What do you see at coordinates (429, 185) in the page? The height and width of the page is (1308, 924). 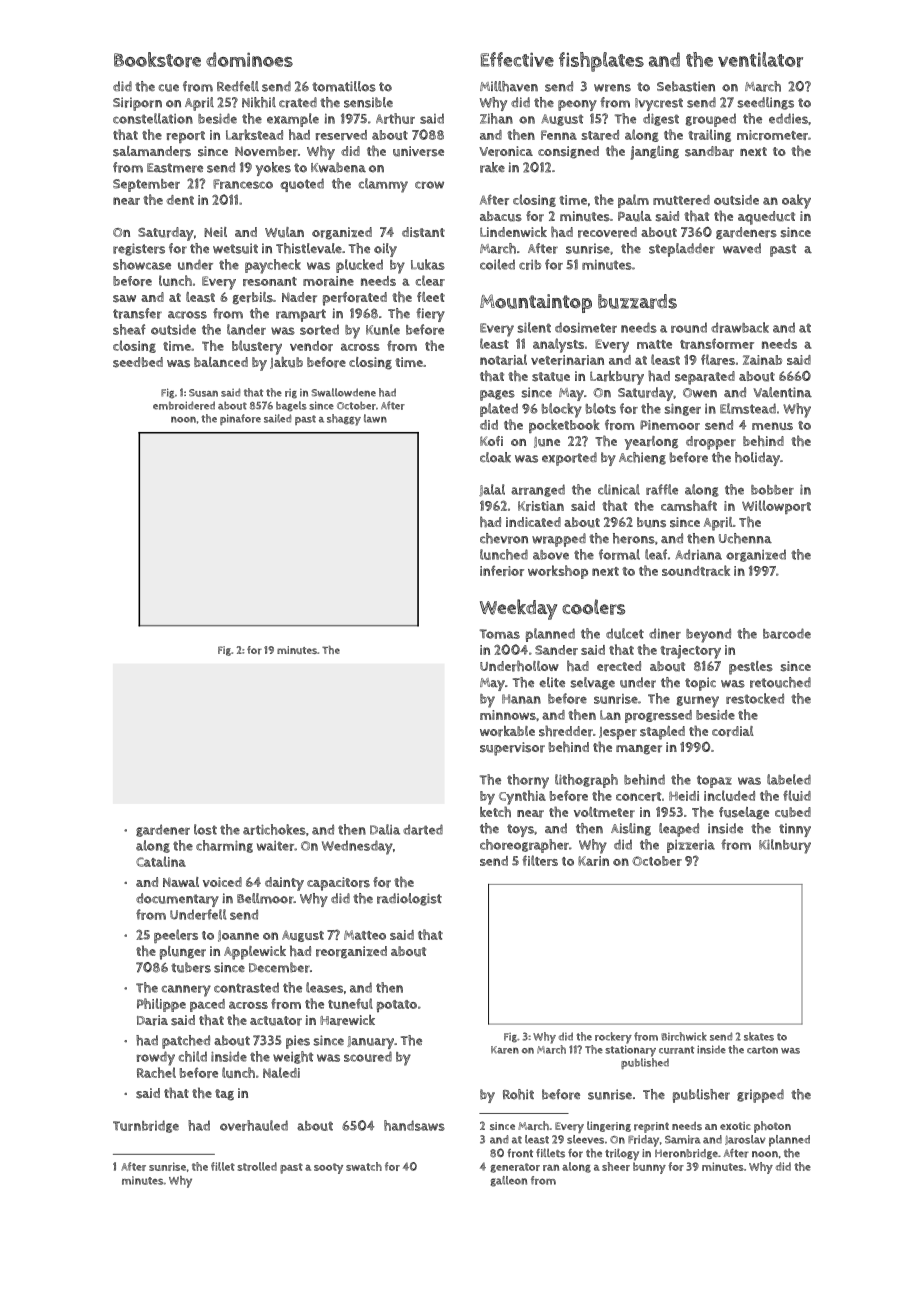 I see `crow` at bounding box center [429, 185].
